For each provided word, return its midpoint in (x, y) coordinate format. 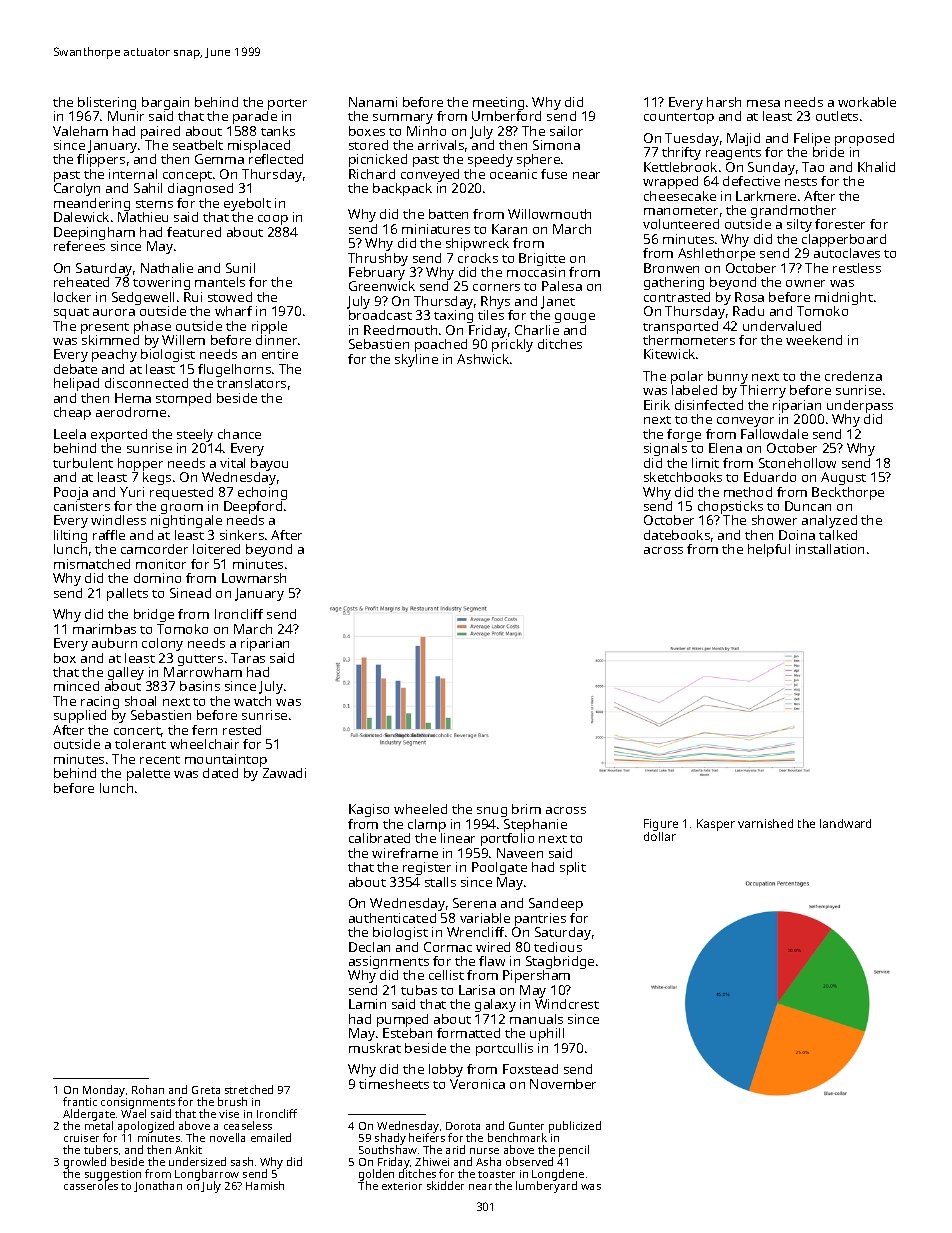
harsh (724, 102)
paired (160, 132)
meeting (498, 103)
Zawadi (284, 773)
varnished (765, 823)
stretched (249, 1089)
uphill (547, 1034)
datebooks (677, 535)
